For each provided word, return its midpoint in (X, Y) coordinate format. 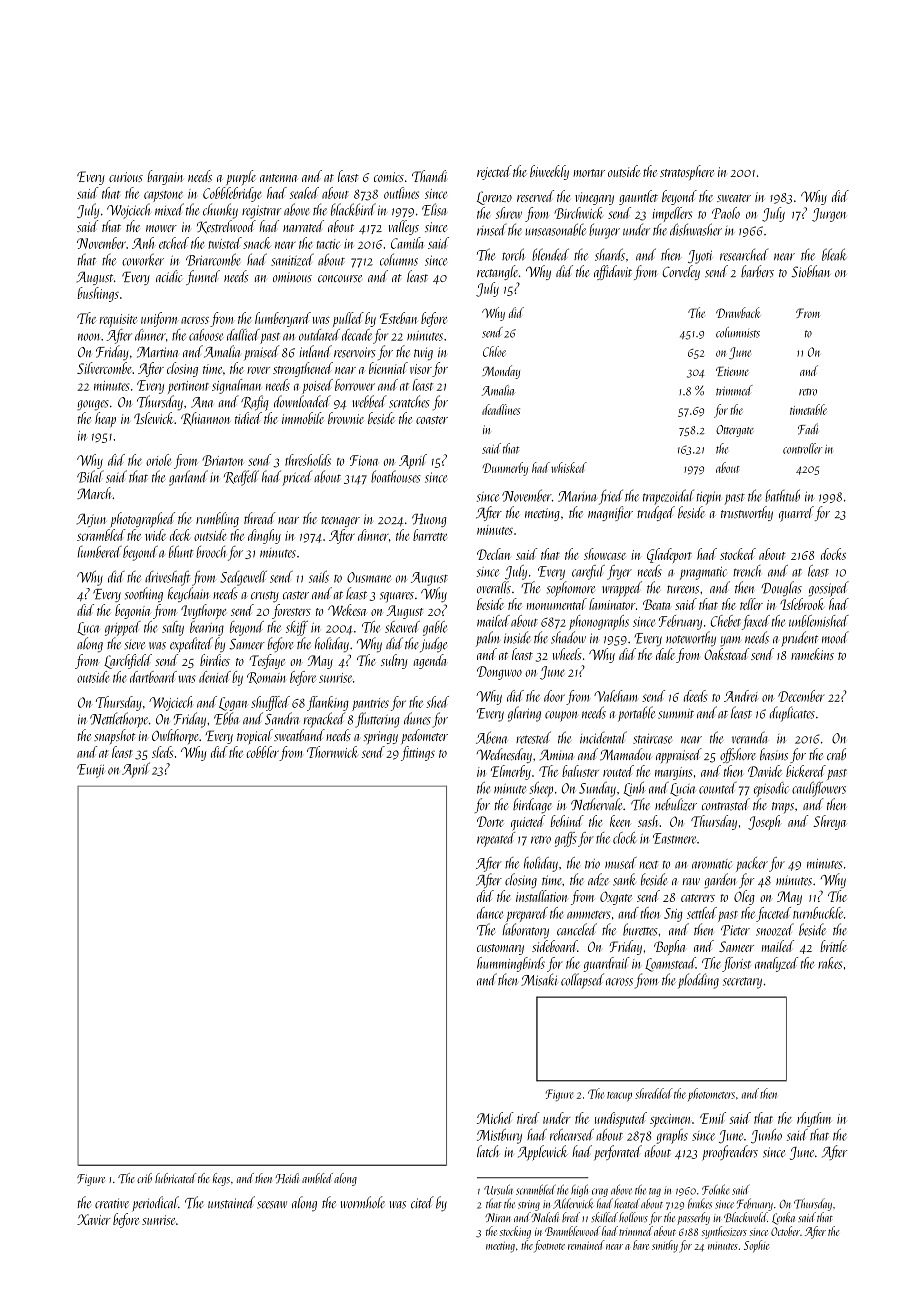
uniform (159, 319)
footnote (549, 1246)
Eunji (90, 771)
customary (500, 949)
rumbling (217, 519)
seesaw (272, 1205)
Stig (673, 915)
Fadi (808, 429)
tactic (328, 244)
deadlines (501, 409)
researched (744, 254)
